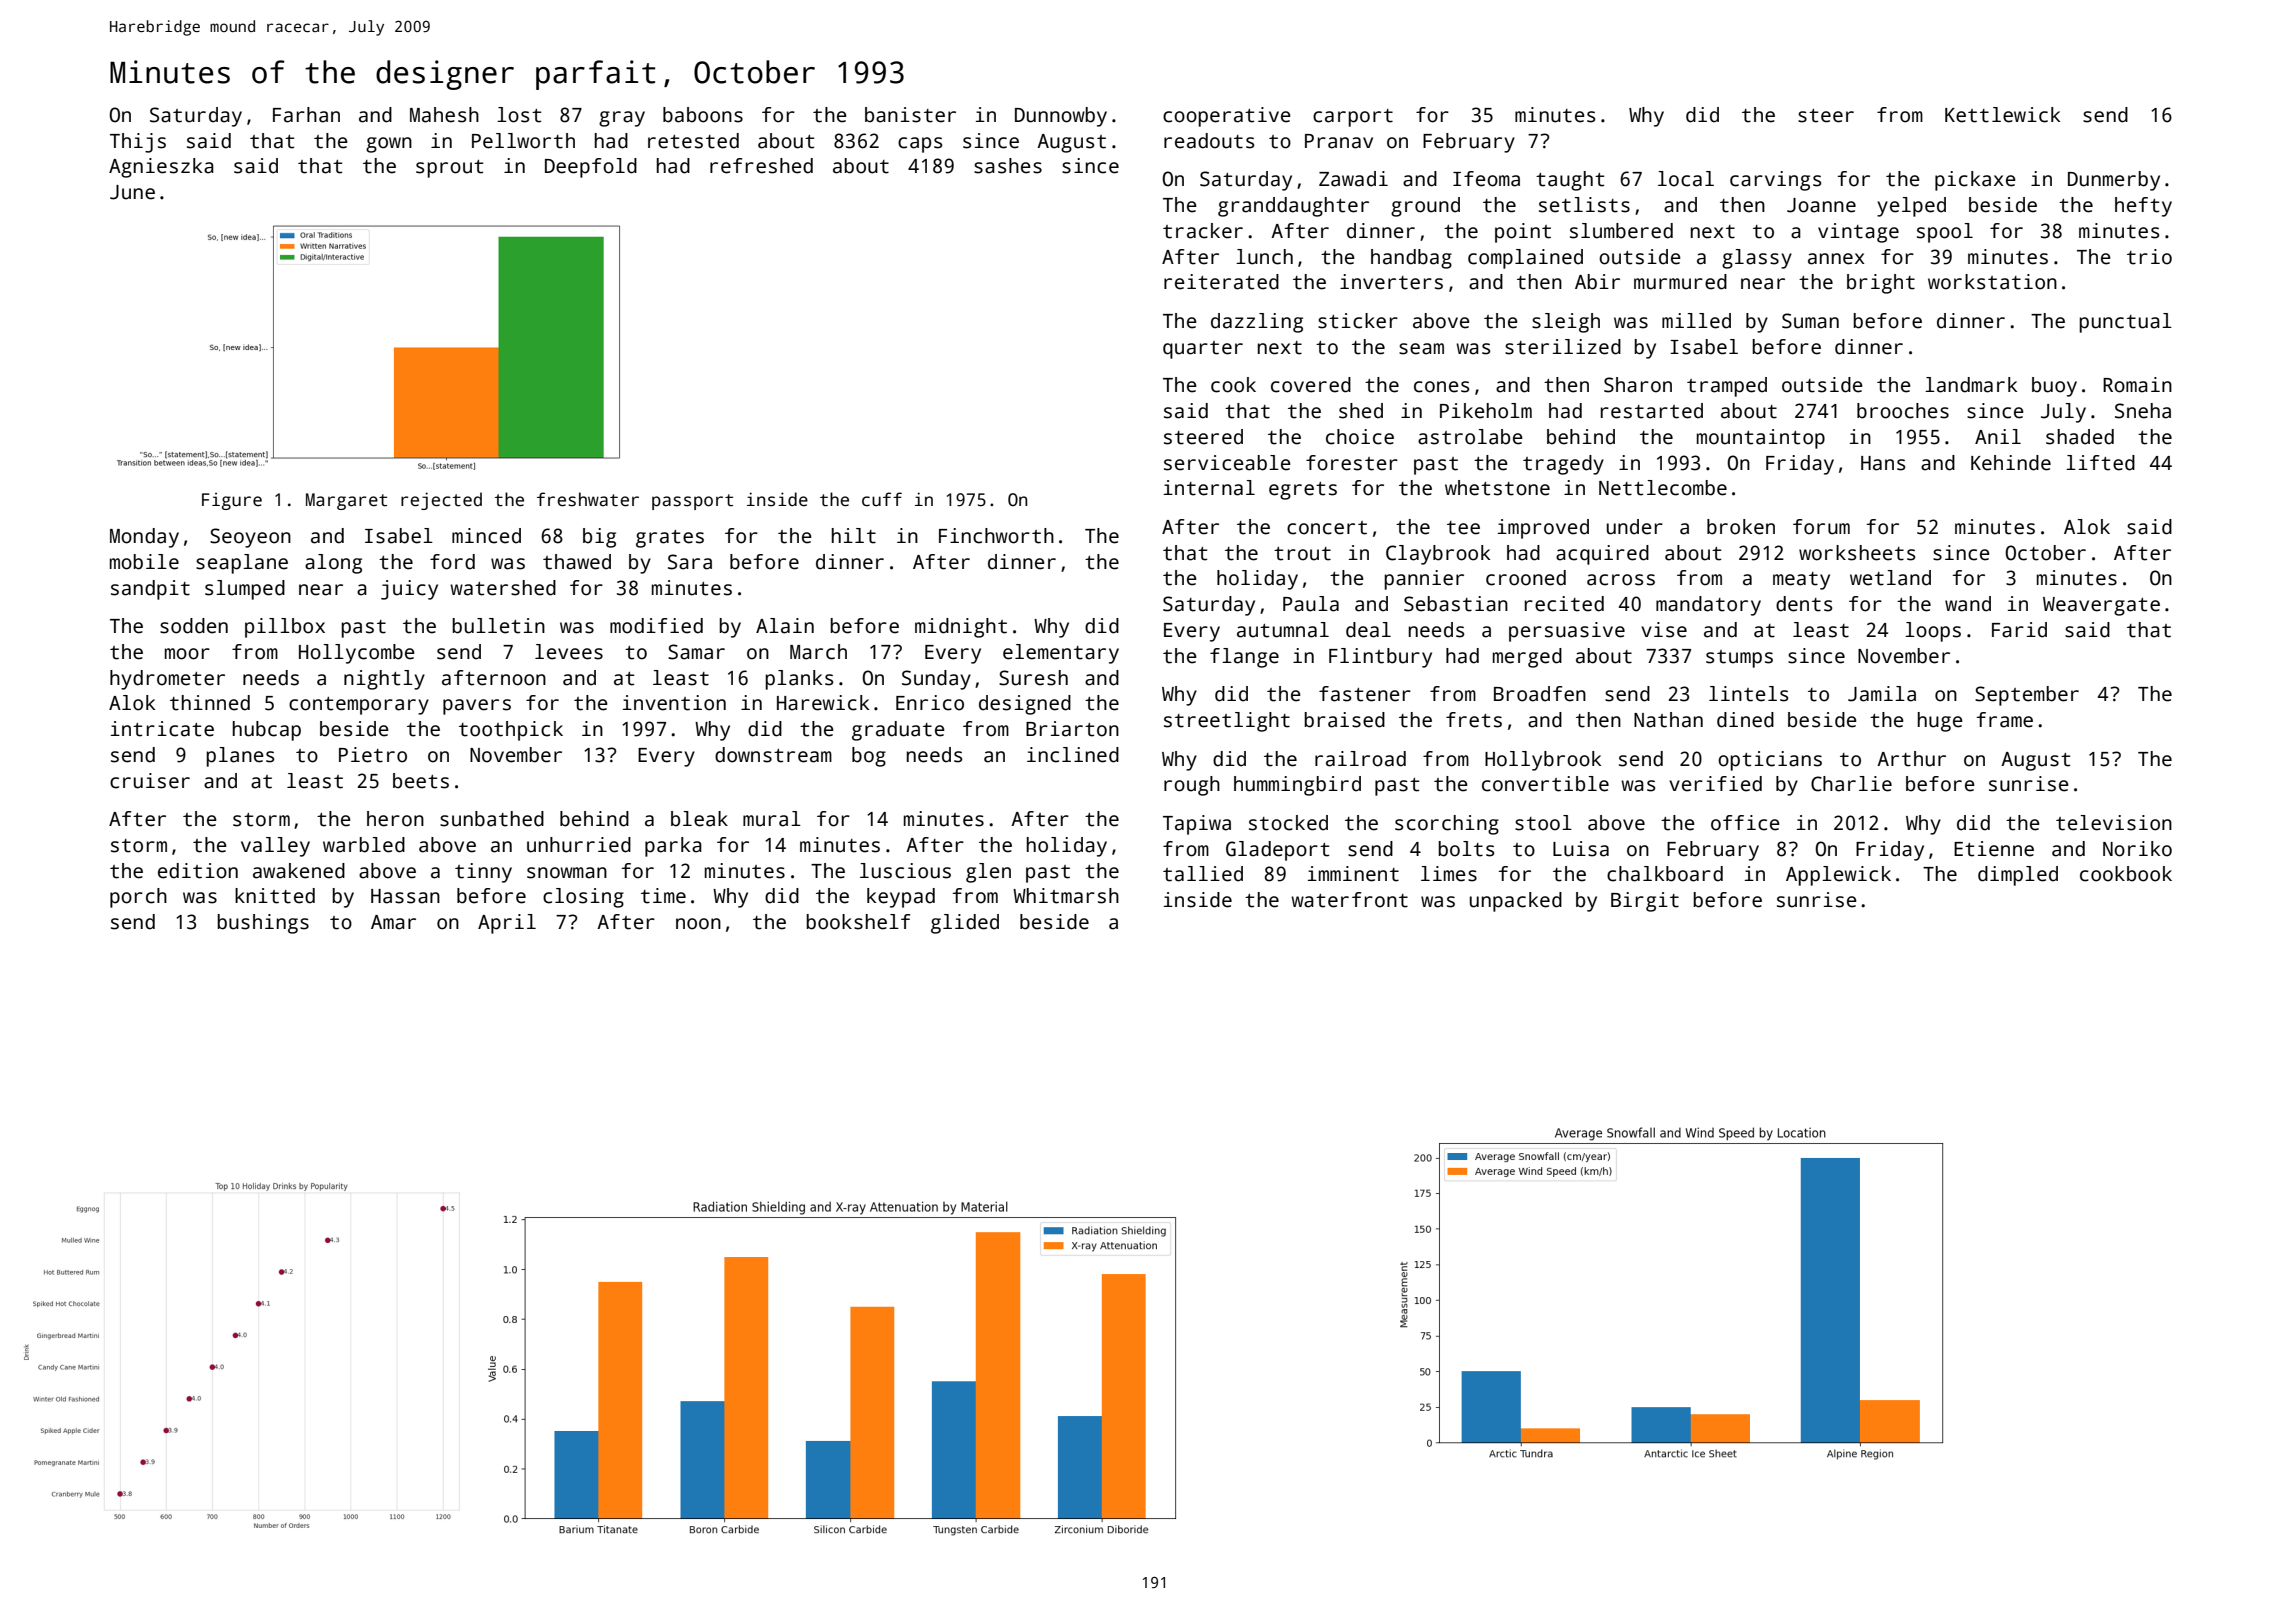  Describe the element at coordinates (1851, 784) in the screenshot. I see `Charlie` at that location.
